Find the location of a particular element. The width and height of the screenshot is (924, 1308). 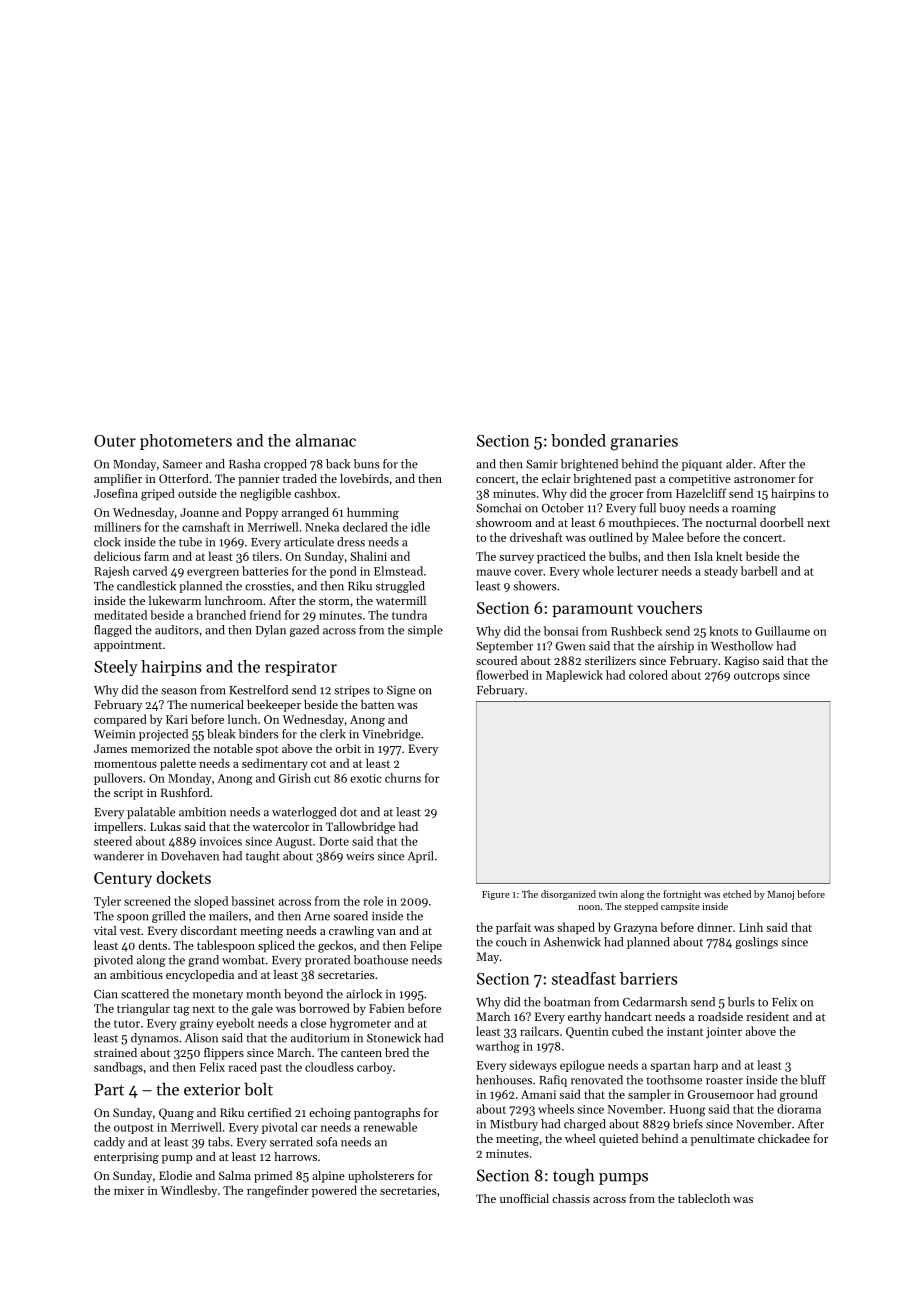

railcars is located at coordinates (539, 1031).
